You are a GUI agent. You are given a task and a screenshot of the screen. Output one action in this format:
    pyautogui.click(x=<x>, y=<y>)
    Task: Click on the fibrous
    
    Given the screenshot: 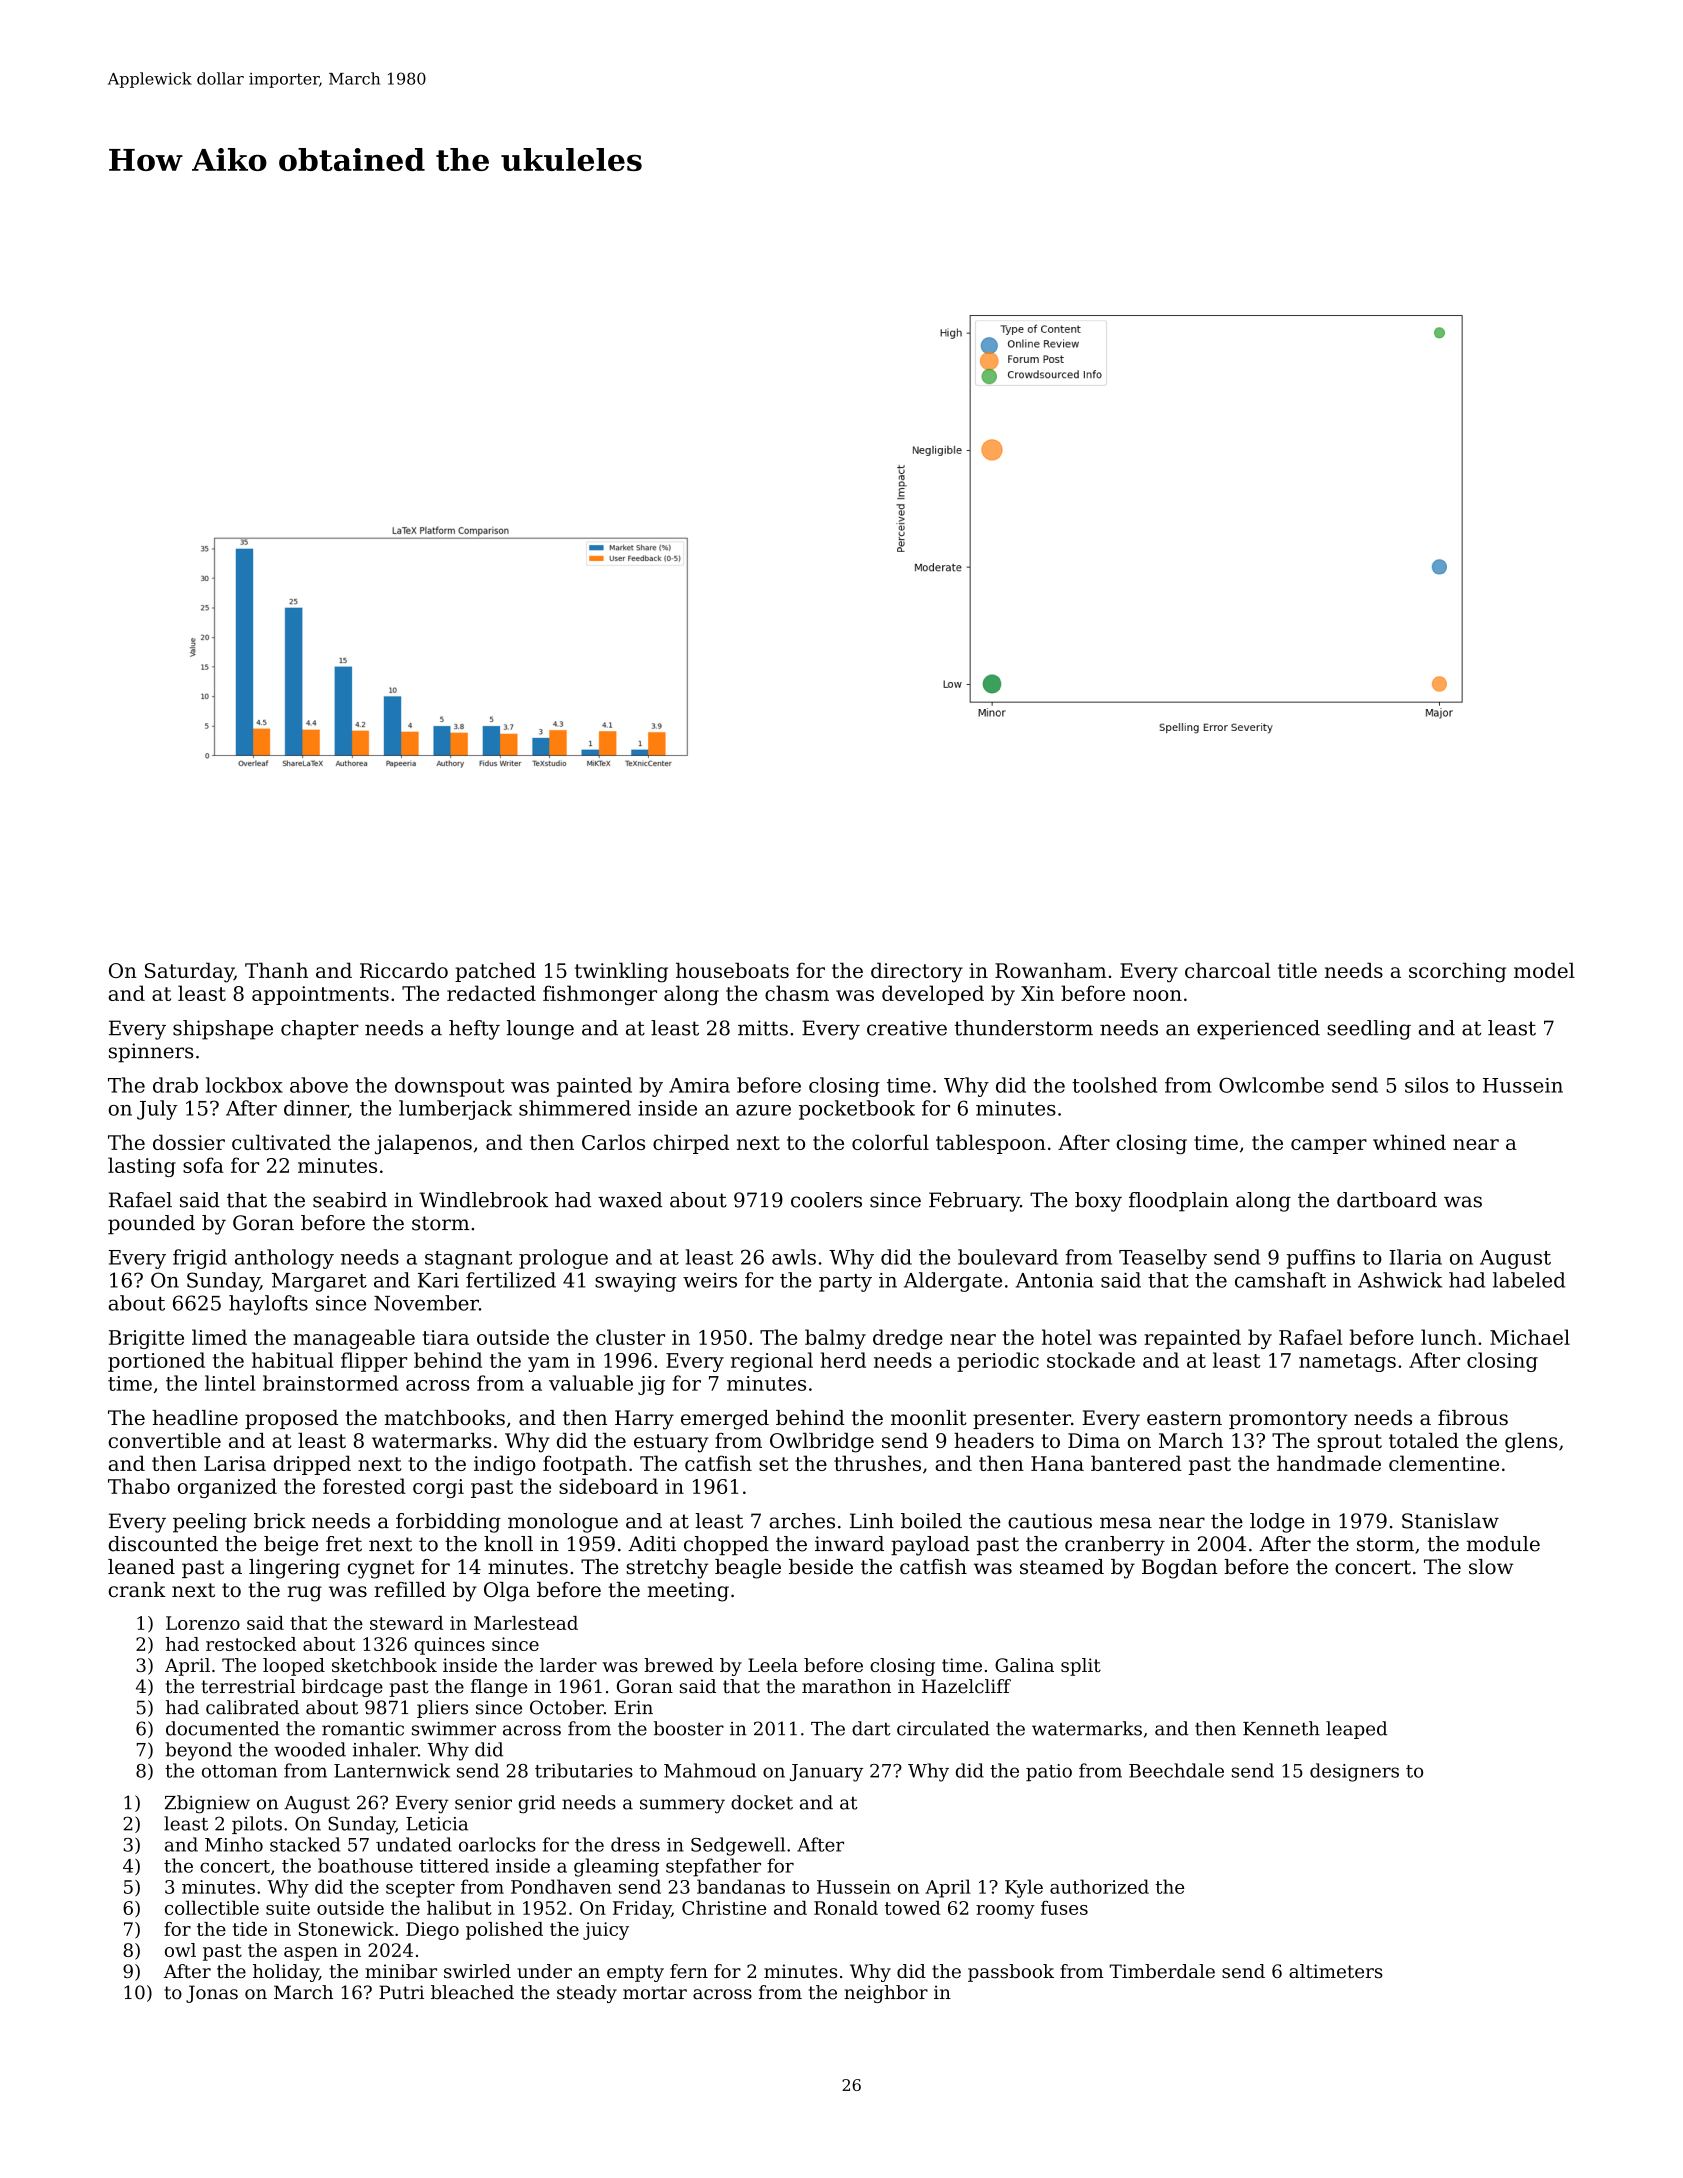 What is the action you would take?
    pyautogui.click(x=1473, y=1418)
